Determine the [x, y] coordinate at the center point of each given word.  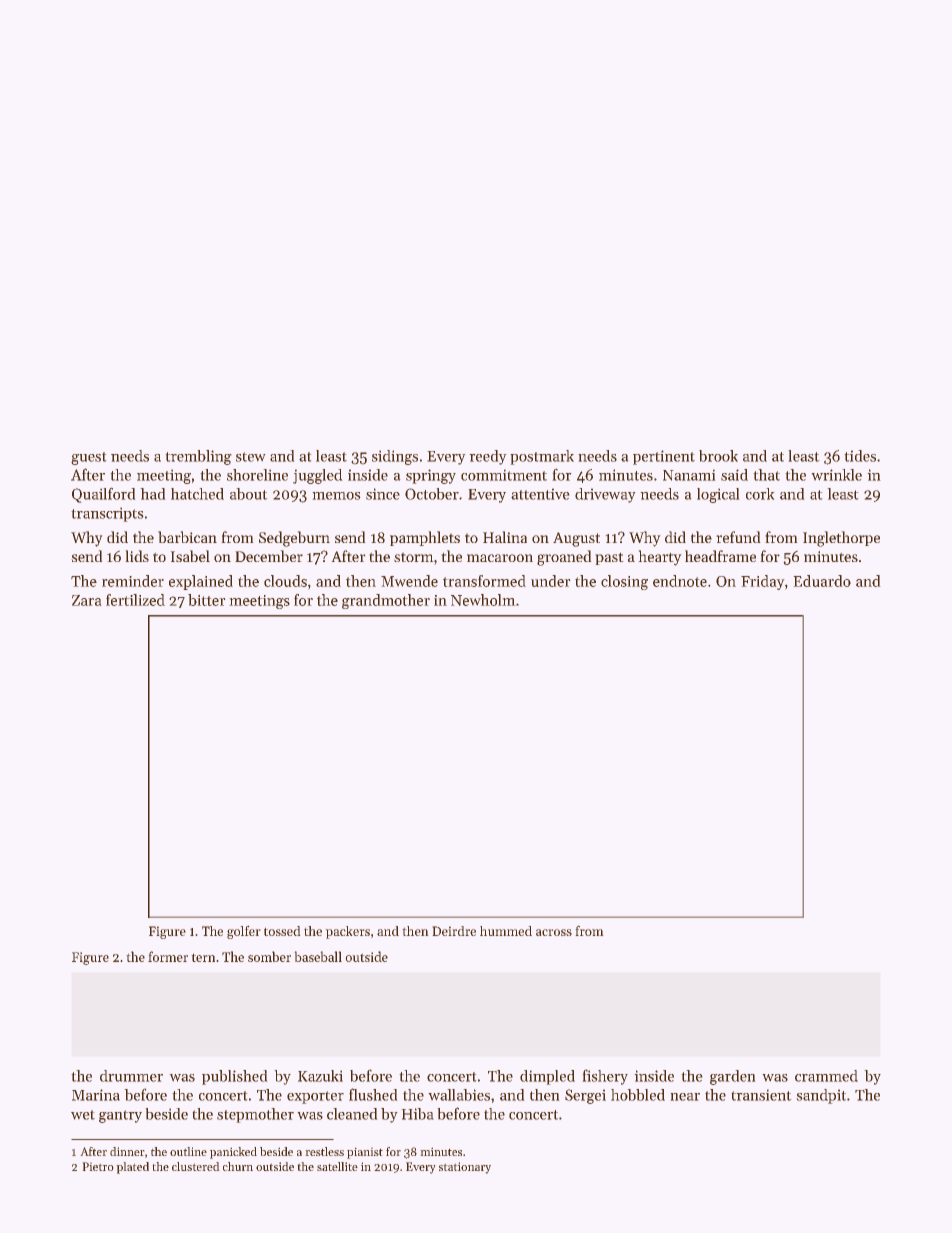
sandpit [821, 1096]
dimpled [547, 1077]
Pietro [98, 1166]
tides [860, 456]
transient [761, 1095]
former [168, 956]
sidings [395, 457]
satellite [337, 1166]
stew [251, 457]
